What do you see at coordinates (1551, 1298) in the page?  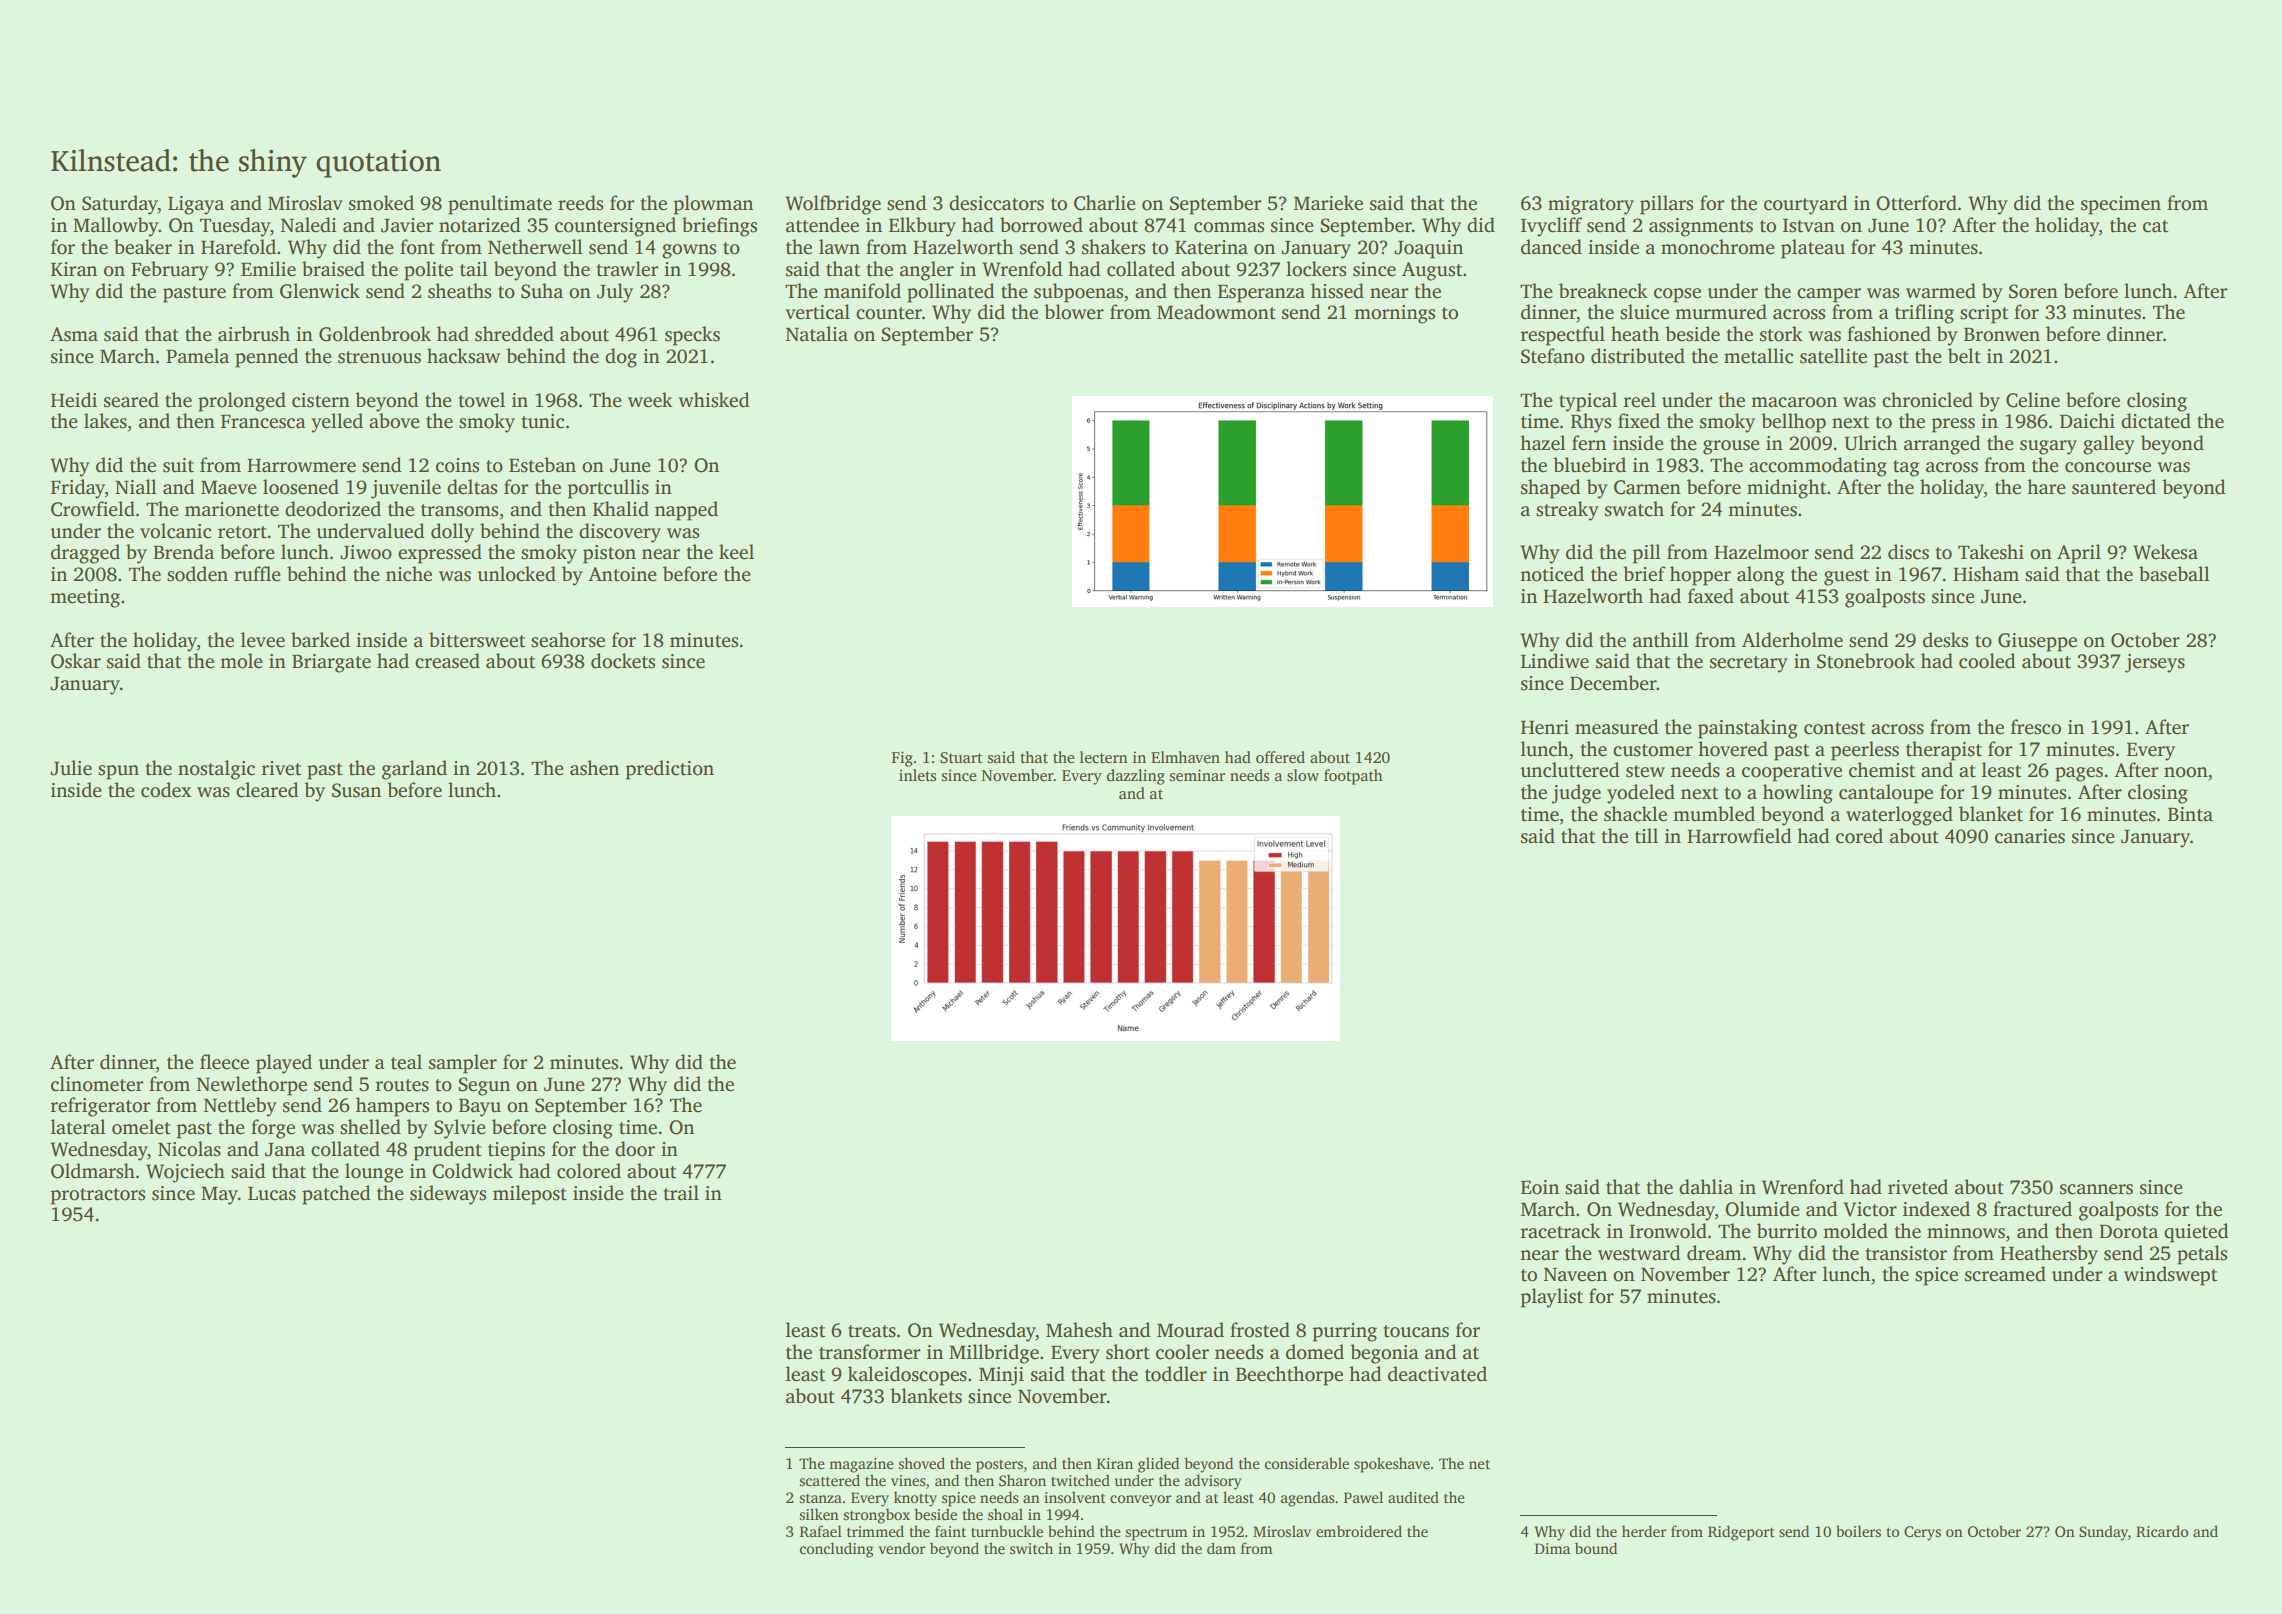 I see `playlist` at bounding box center [1551, 1298].
